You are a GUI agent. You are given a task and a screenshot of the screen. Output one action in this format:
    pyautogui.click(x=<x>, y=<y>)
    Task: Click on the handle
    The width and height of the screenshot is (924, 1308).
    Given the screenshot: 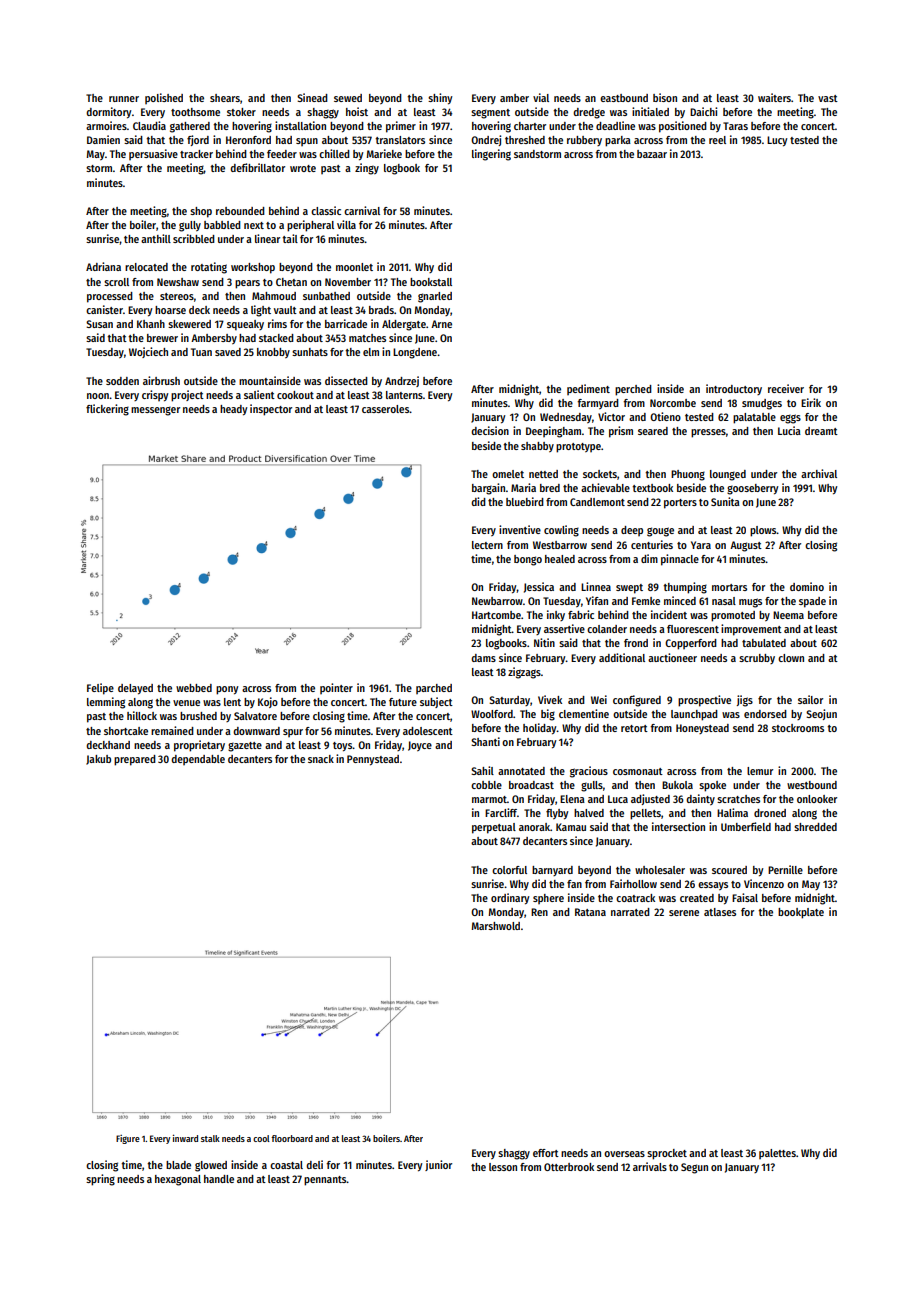 What is the action you would take?
    pyautogui.click(x=219, y=1179)
